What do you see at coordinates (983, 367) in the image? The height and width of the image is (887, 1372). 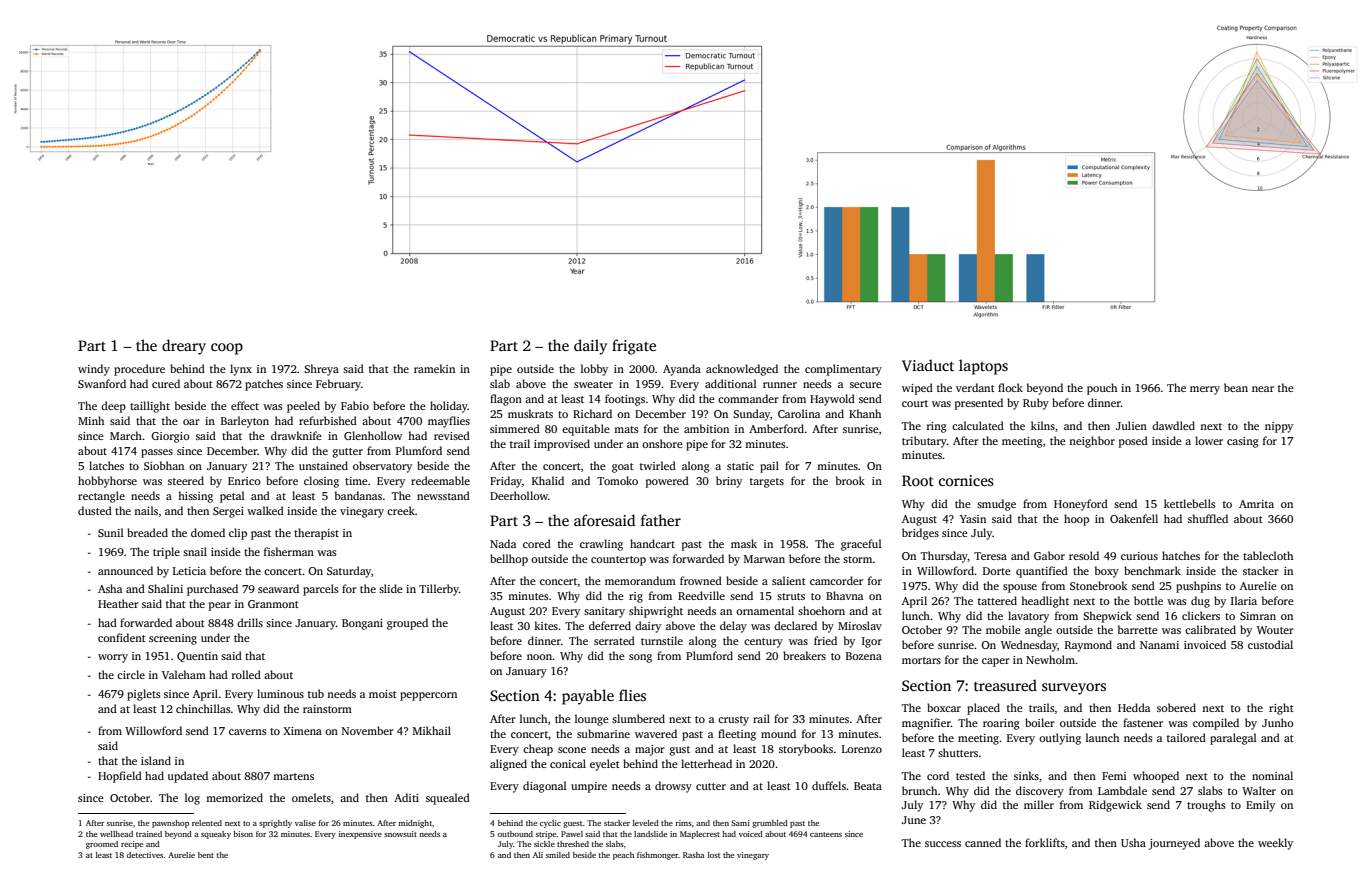 I see `laptops` at bounding box center [983, 367].
